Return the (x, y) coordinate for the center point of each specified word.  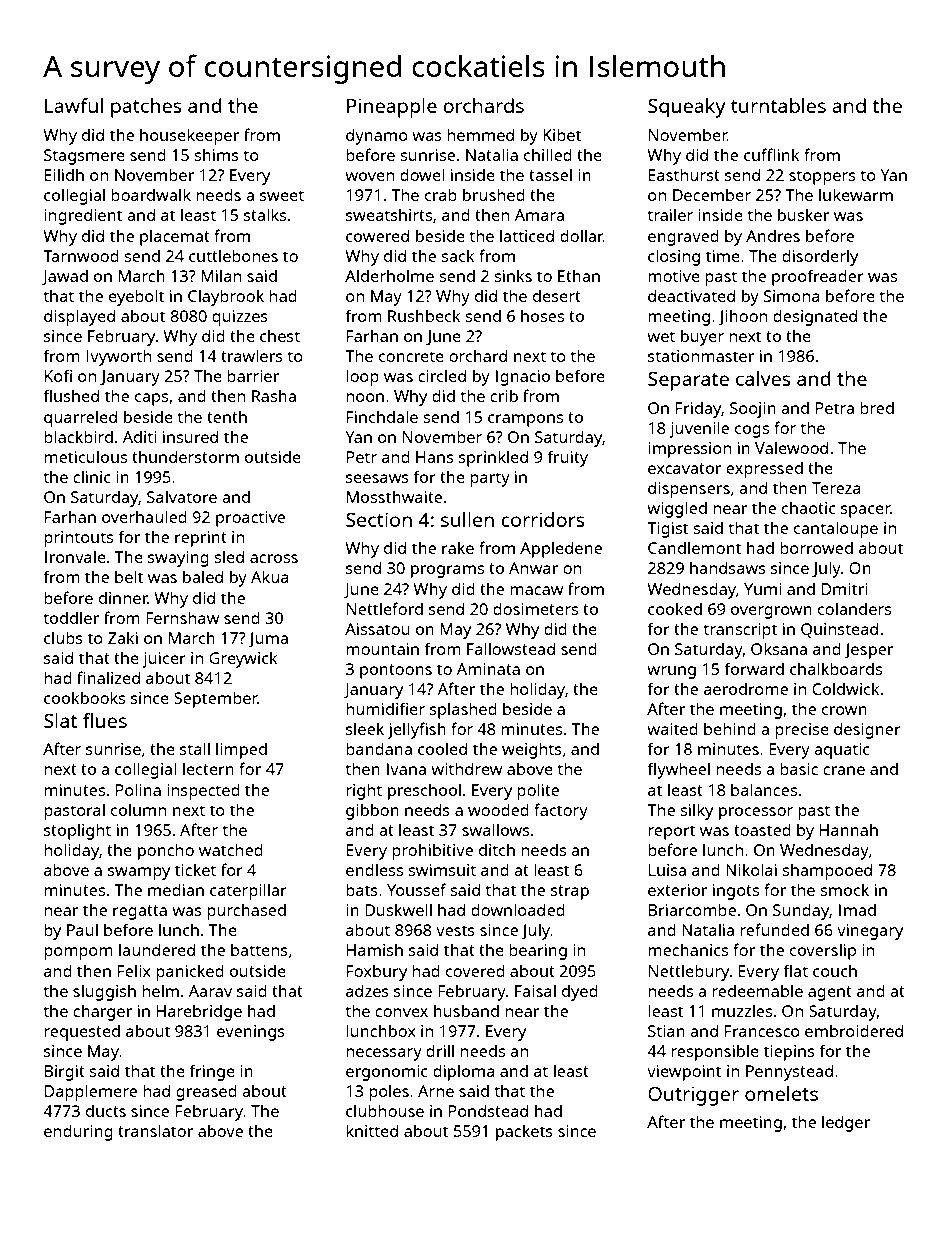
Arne (436, 1091)
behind (730, 729)
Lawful (74, 105)
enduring (78, 1133)
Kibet (562, 135)
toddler (71, 617)
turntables (778, 105)
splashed (463, 710)
